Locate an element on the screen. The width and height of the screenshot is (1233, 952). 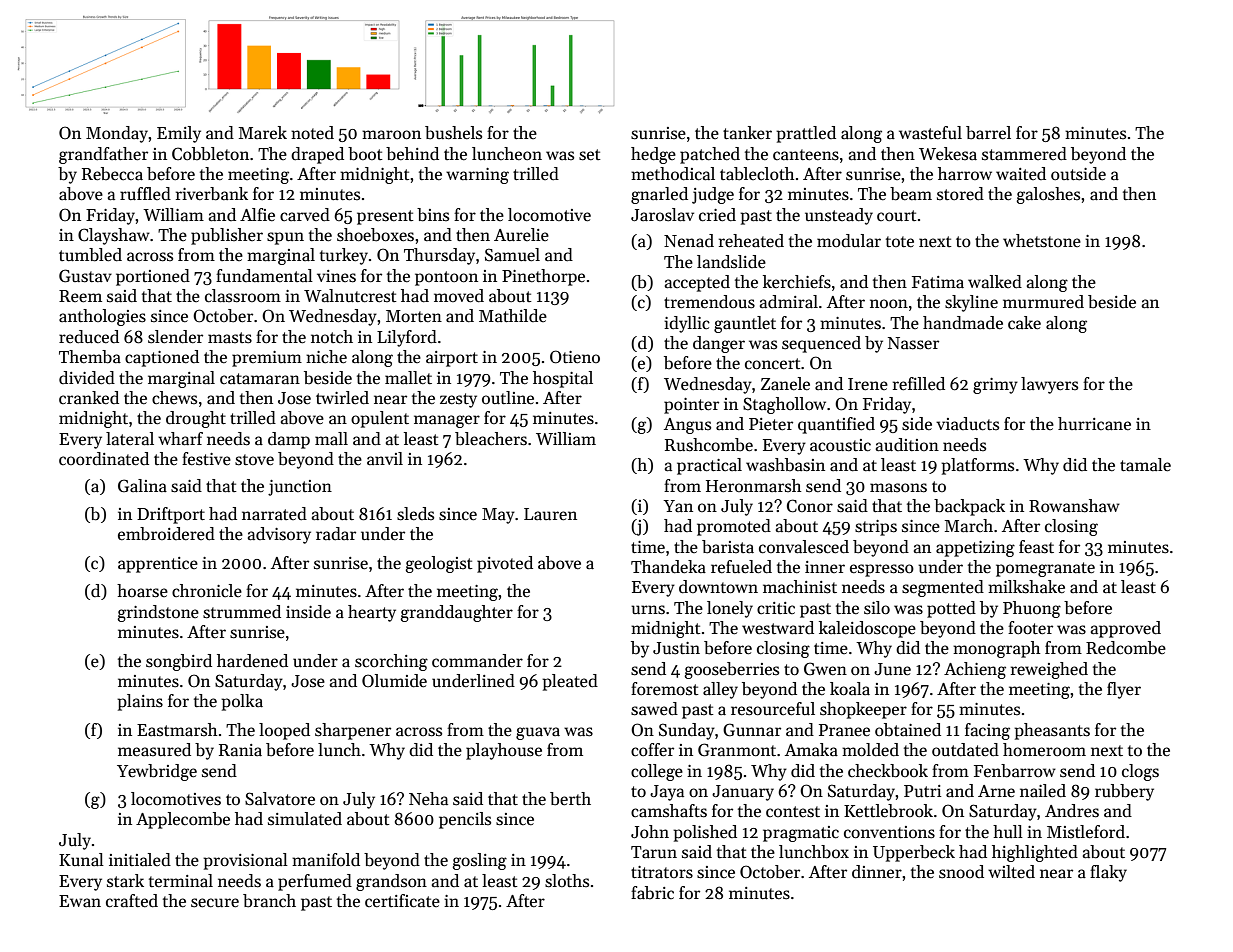
Yewbridge is located at coordinates (157, 772).
